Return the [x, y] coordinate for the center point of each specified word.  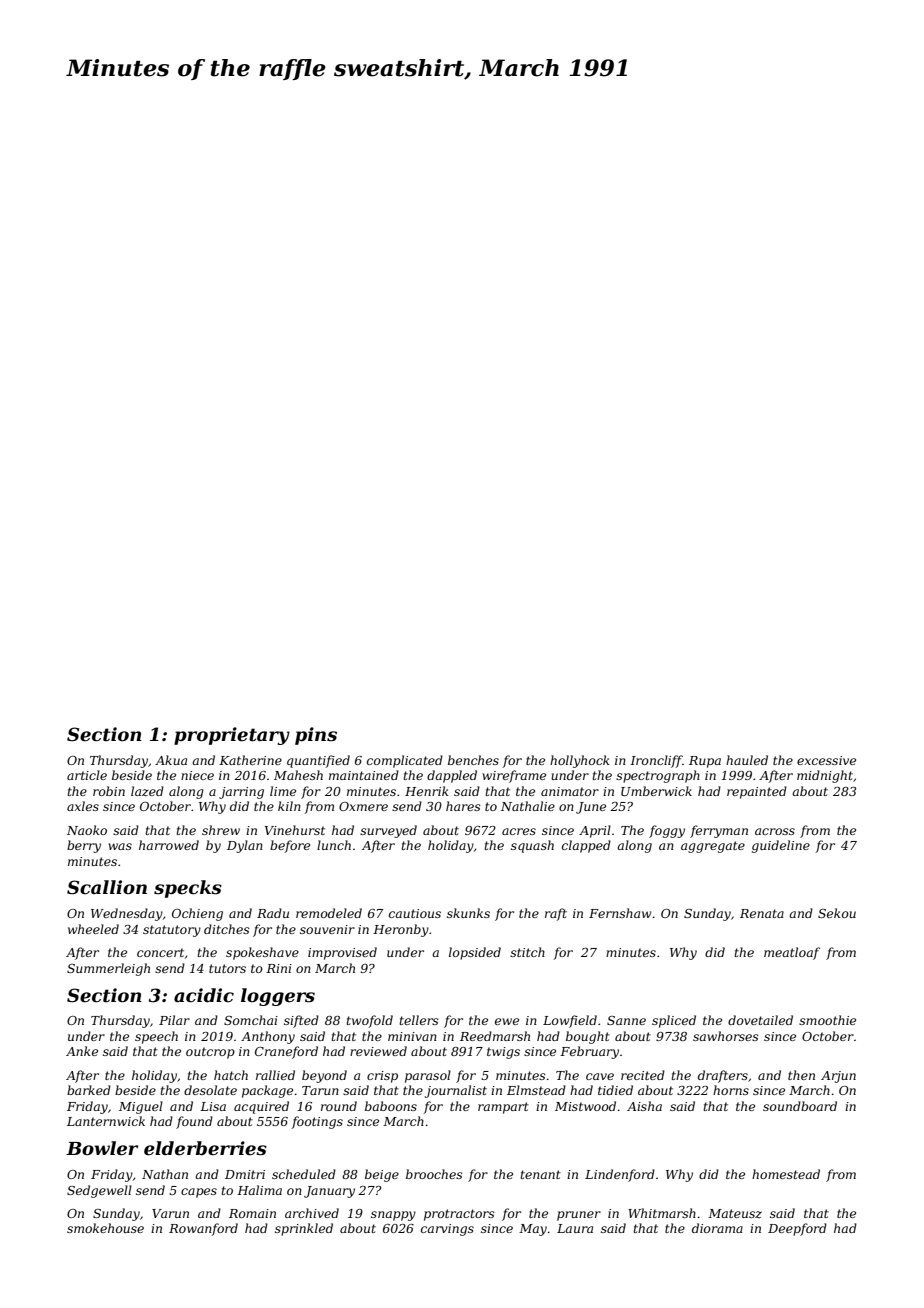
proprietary [232, 736]
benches [473, 760]
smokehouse [105, 1228]
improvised [342, 953]
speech [156, 1037]
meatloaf [792, 953]
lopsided [475, 953]
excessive [826, 760]
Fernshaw [620, 913]
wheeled [93, 929]
